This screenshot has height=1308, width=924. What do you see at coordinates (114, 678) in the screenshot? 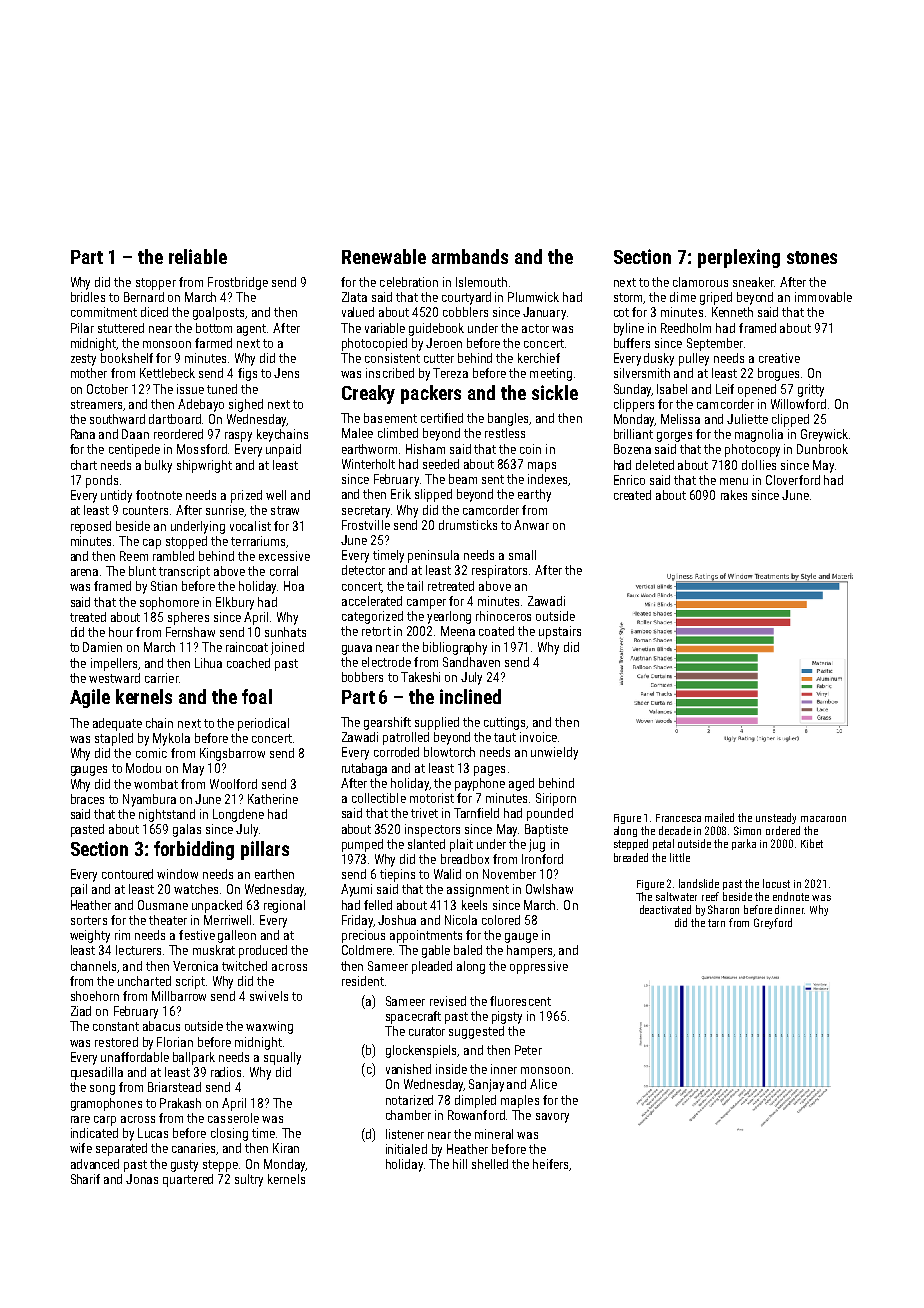
I see `westward` at bounding box center [114, 678].
